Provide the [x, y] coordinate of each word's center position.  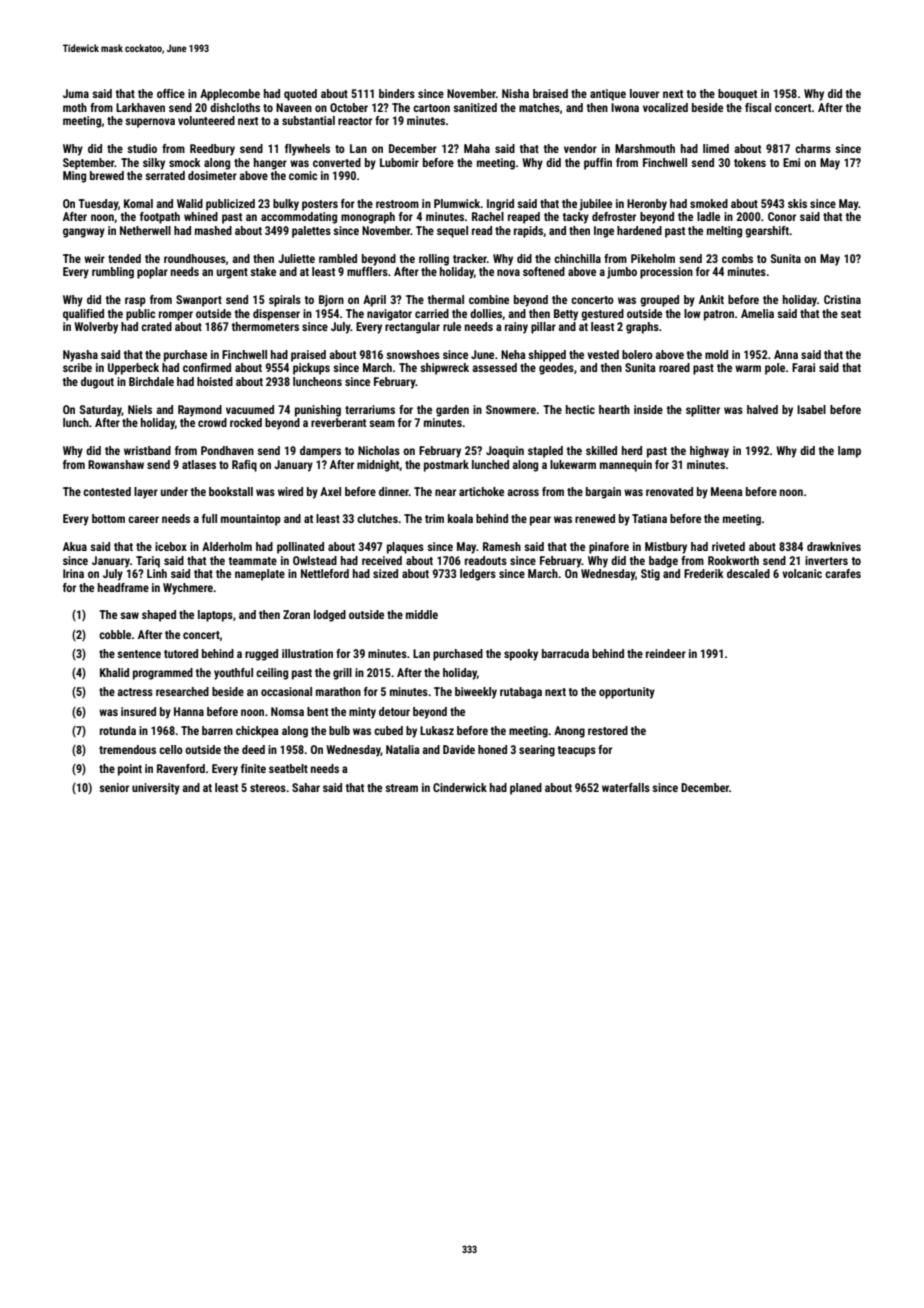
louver [644, 93]
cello [171, 749]
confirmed [207, 367]
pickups [311, 369]
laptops [215, 616]
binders [397, 93]
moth [75, 107]
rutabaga [521, 693]
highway [709, 452]
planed [526, 789]
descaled [748, 573]
